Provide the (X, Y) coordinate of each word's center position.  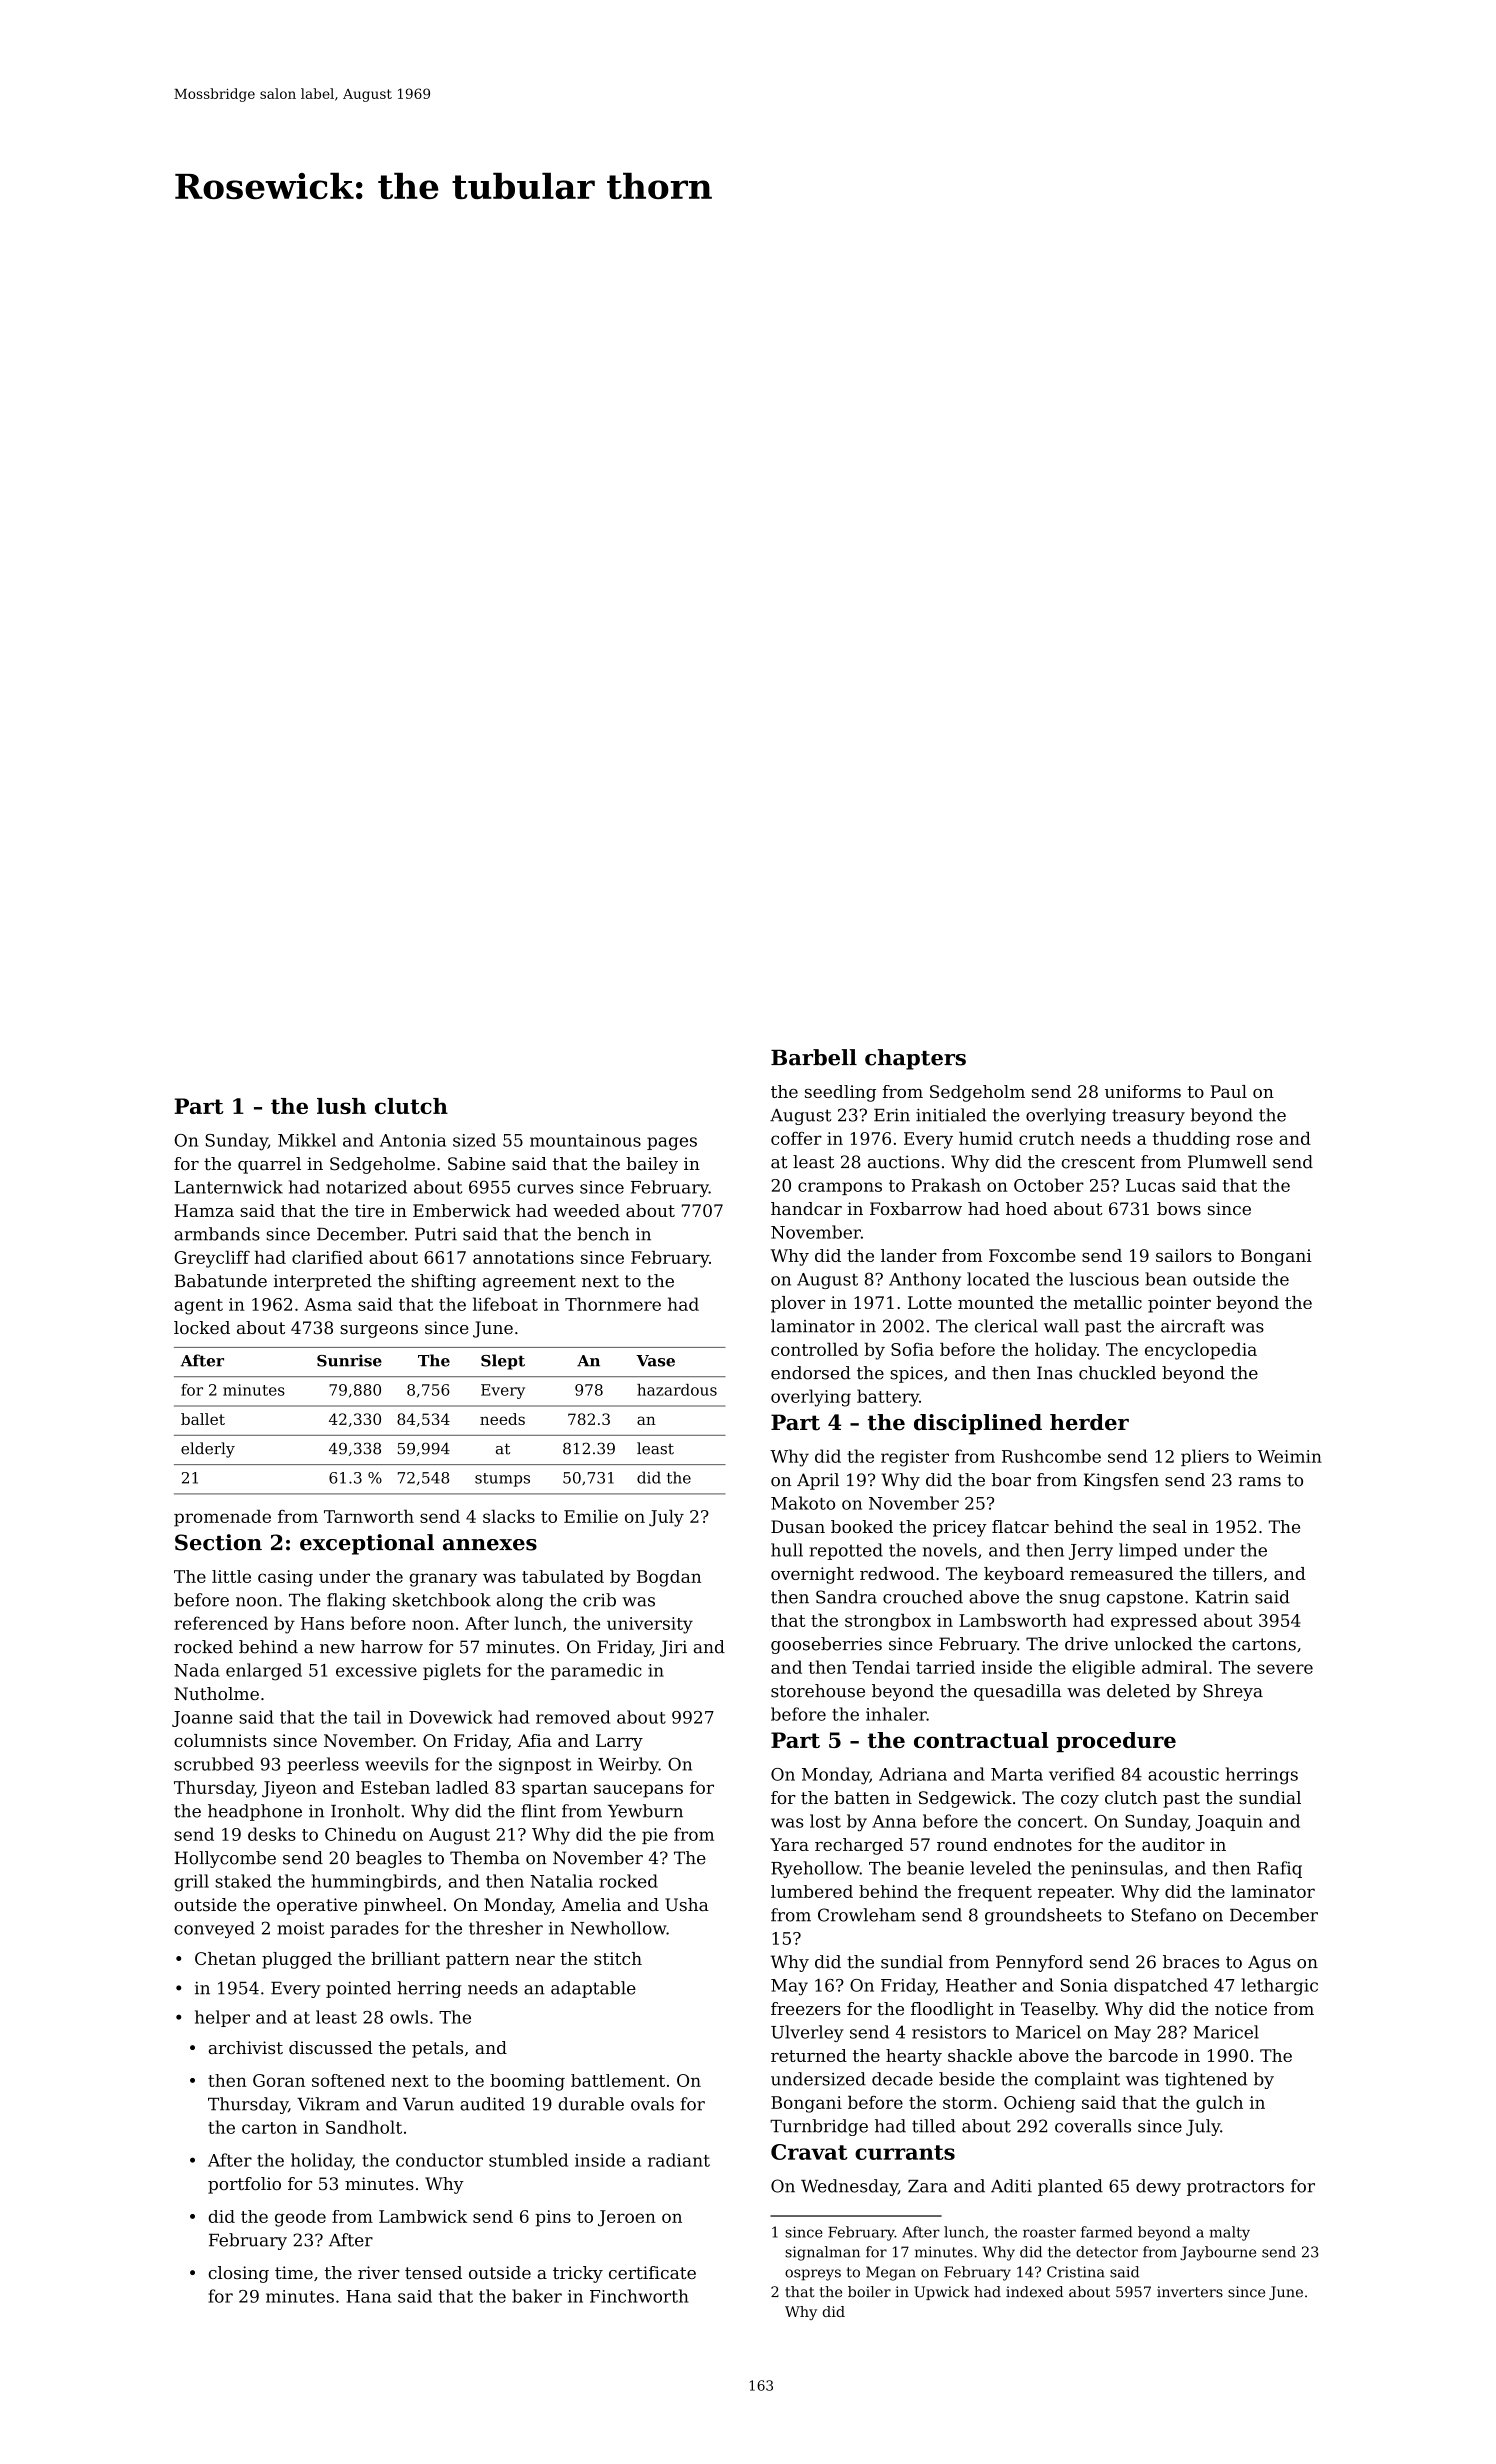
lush (341, 1106)
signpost (535, 1766)
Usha (687, 1904)
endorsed (811, 1373)
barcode (1143, 2055)
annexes (490, 1545)
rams (1260, 1482)
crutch (1047, 1138)
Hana (368, 2296)
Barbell (814, 1057)
